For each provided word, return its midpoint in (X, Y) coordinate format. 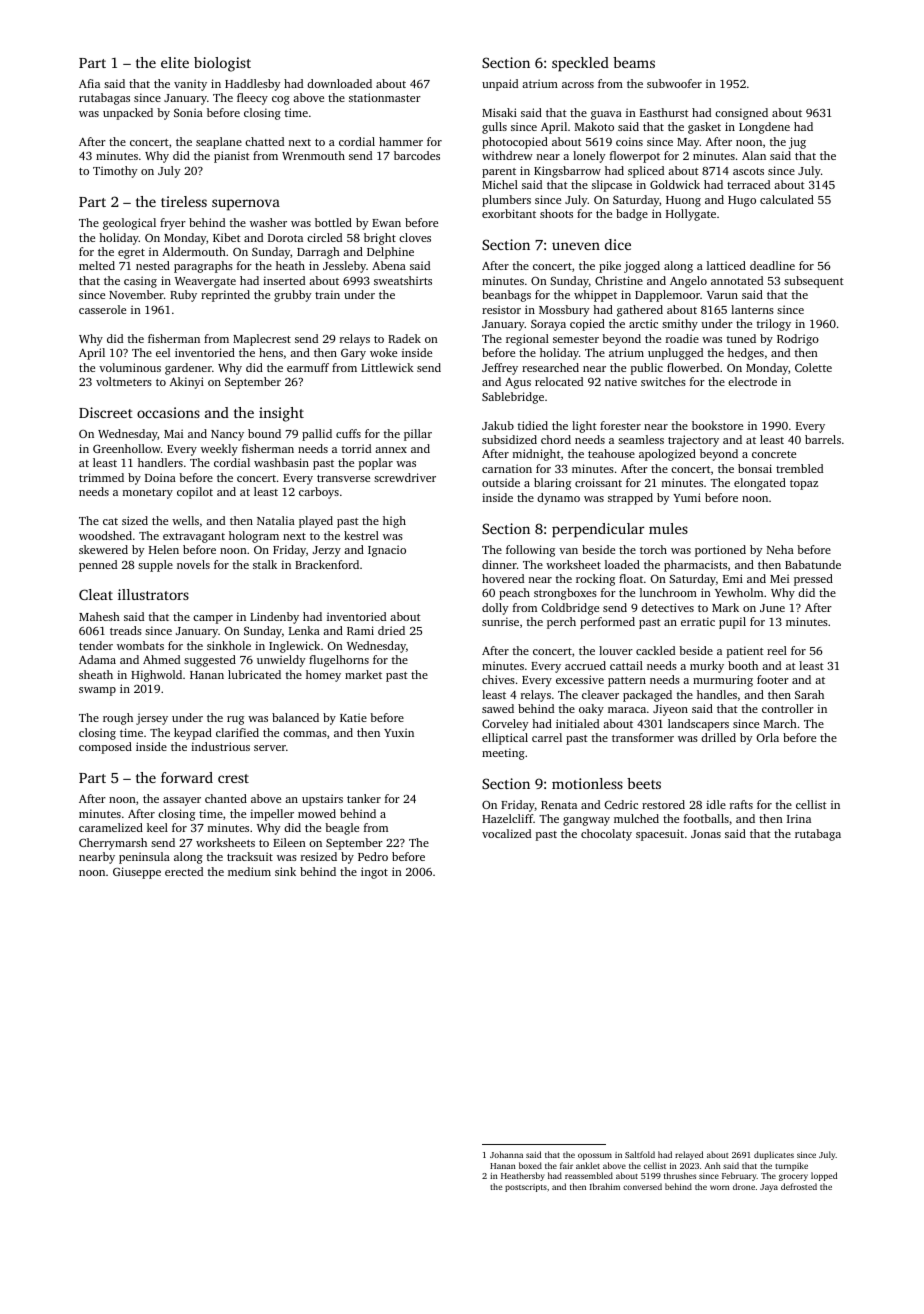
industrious (220, 746)
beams (634, 62)
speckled (580, 64)
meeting (503, 754)
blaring (552, 484)
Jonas (706, 834)
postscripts (526, 1188)
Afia (89, 83)
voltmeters (124, 381)
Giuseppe (137, 873)
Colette (813, 367)
